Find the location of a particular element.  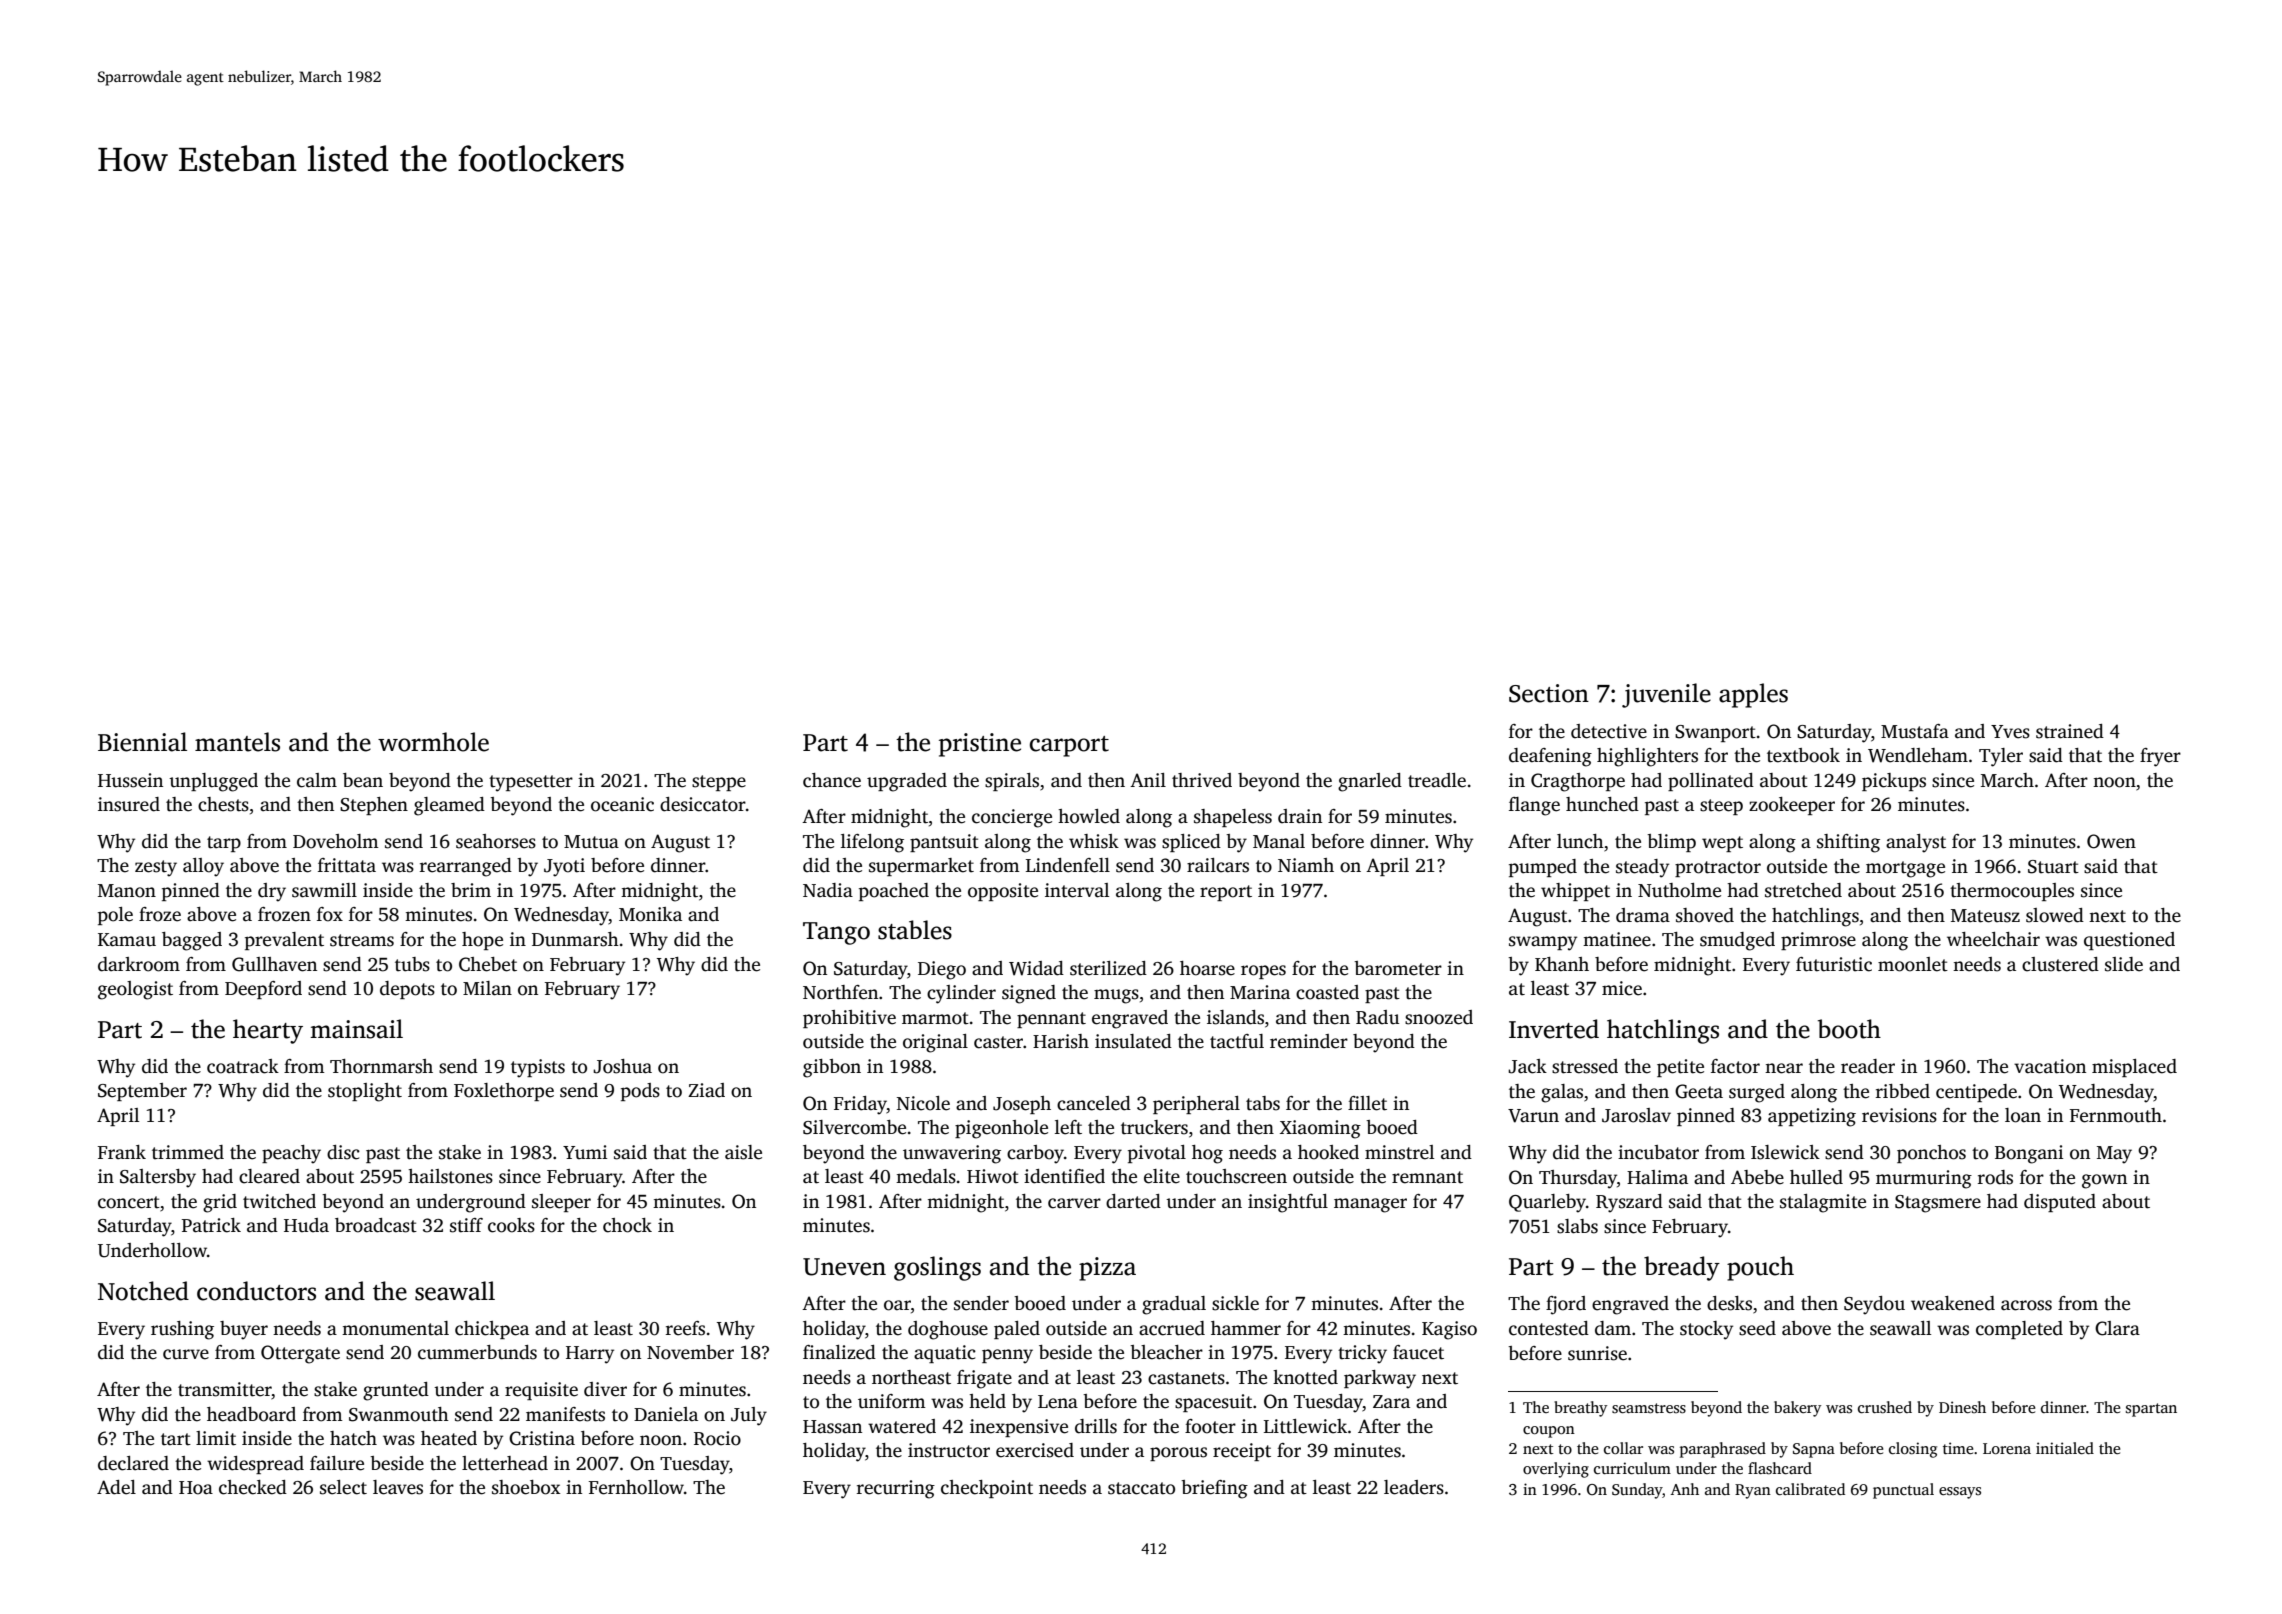

shifting is located at coordinates (1848, 843).
